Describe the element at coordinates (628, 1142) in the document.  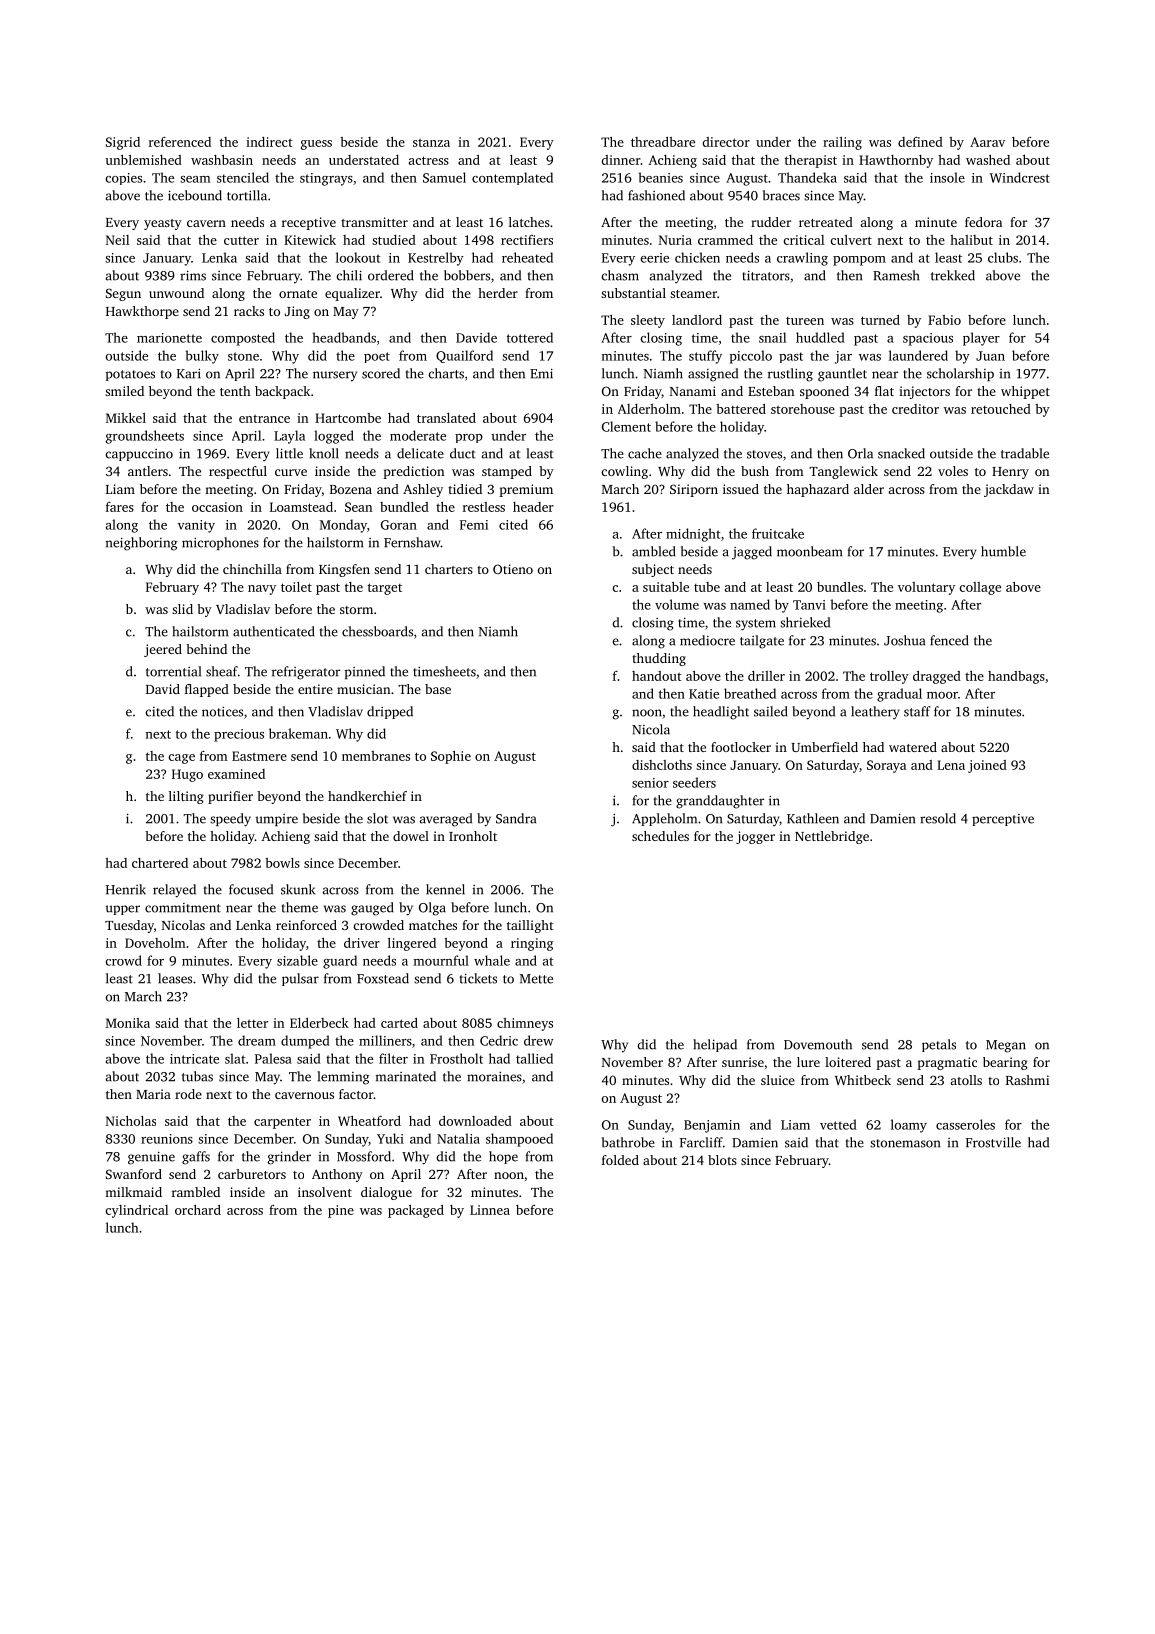
I see `bathrobe` at that location.
